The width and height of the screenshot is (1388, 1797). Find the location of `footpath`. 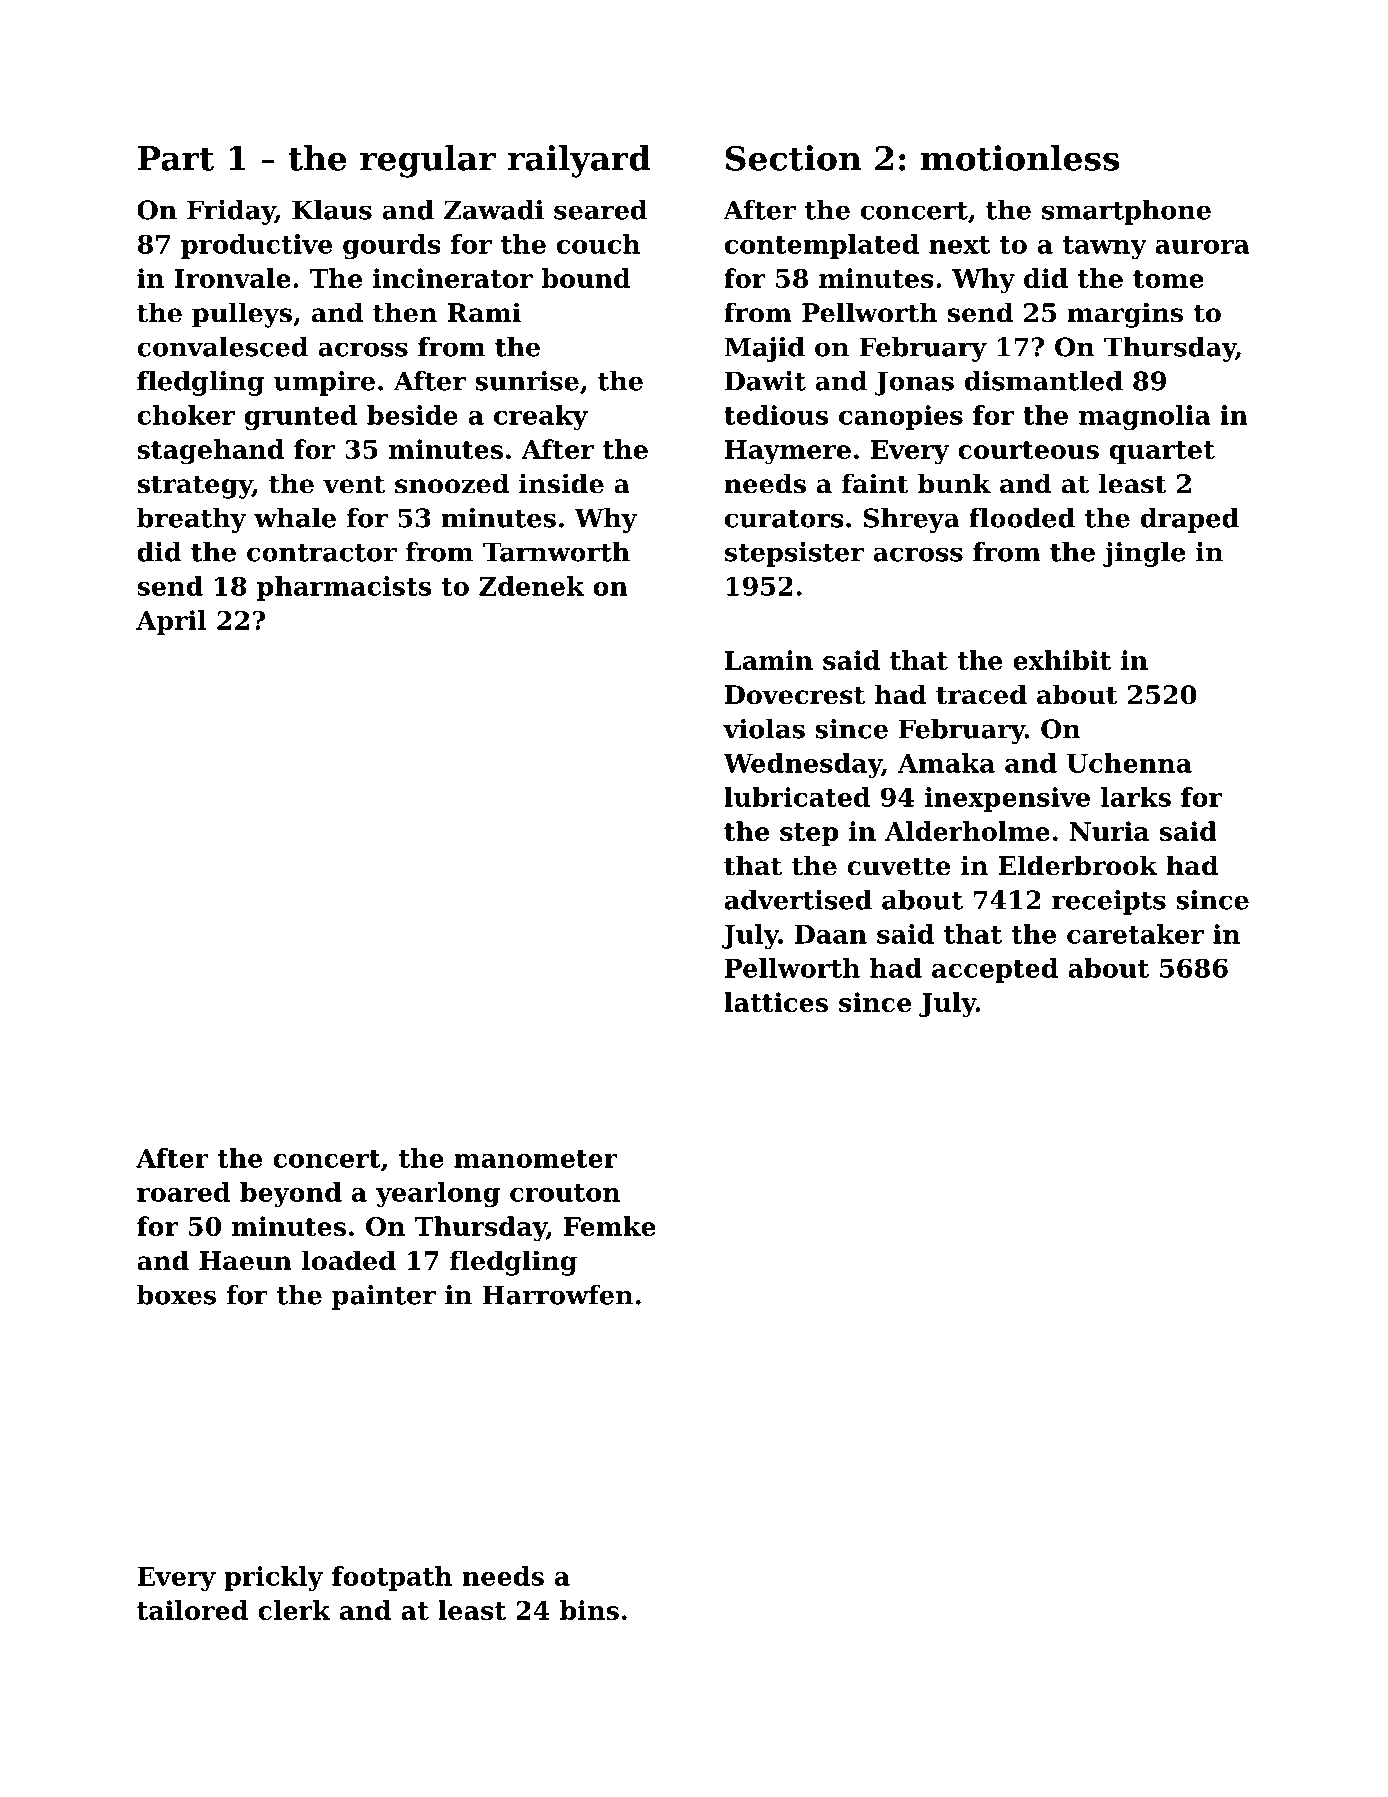

footpath is located at coordinates (392, 1578).
